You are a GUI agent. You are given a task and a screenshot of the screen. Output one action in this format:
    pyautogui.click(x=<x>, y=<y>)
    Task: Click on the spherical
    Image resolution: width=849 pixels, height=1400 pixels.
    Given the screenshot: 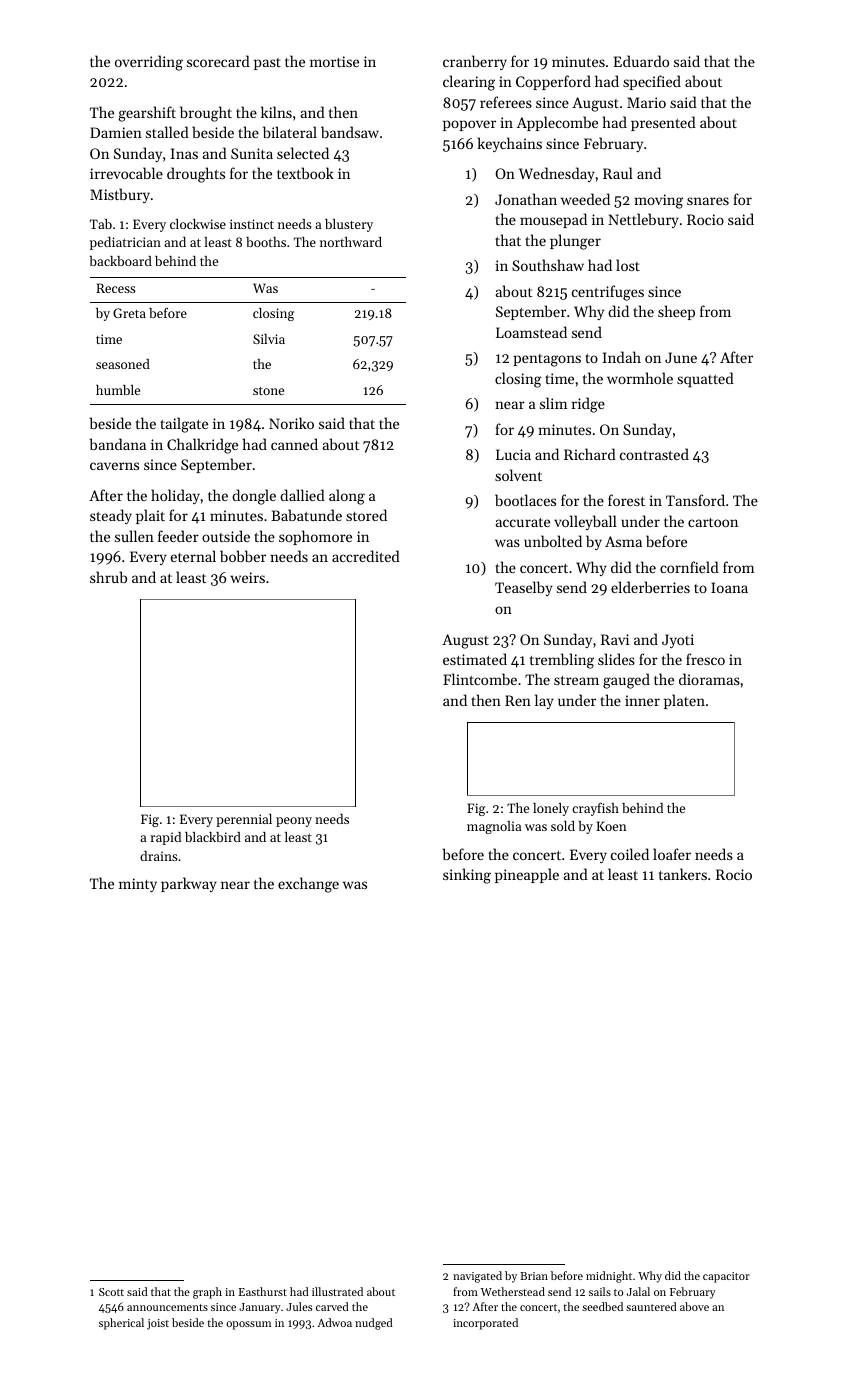 What is the action you would take?
    pyautogui.click(x=121, y=1324)
